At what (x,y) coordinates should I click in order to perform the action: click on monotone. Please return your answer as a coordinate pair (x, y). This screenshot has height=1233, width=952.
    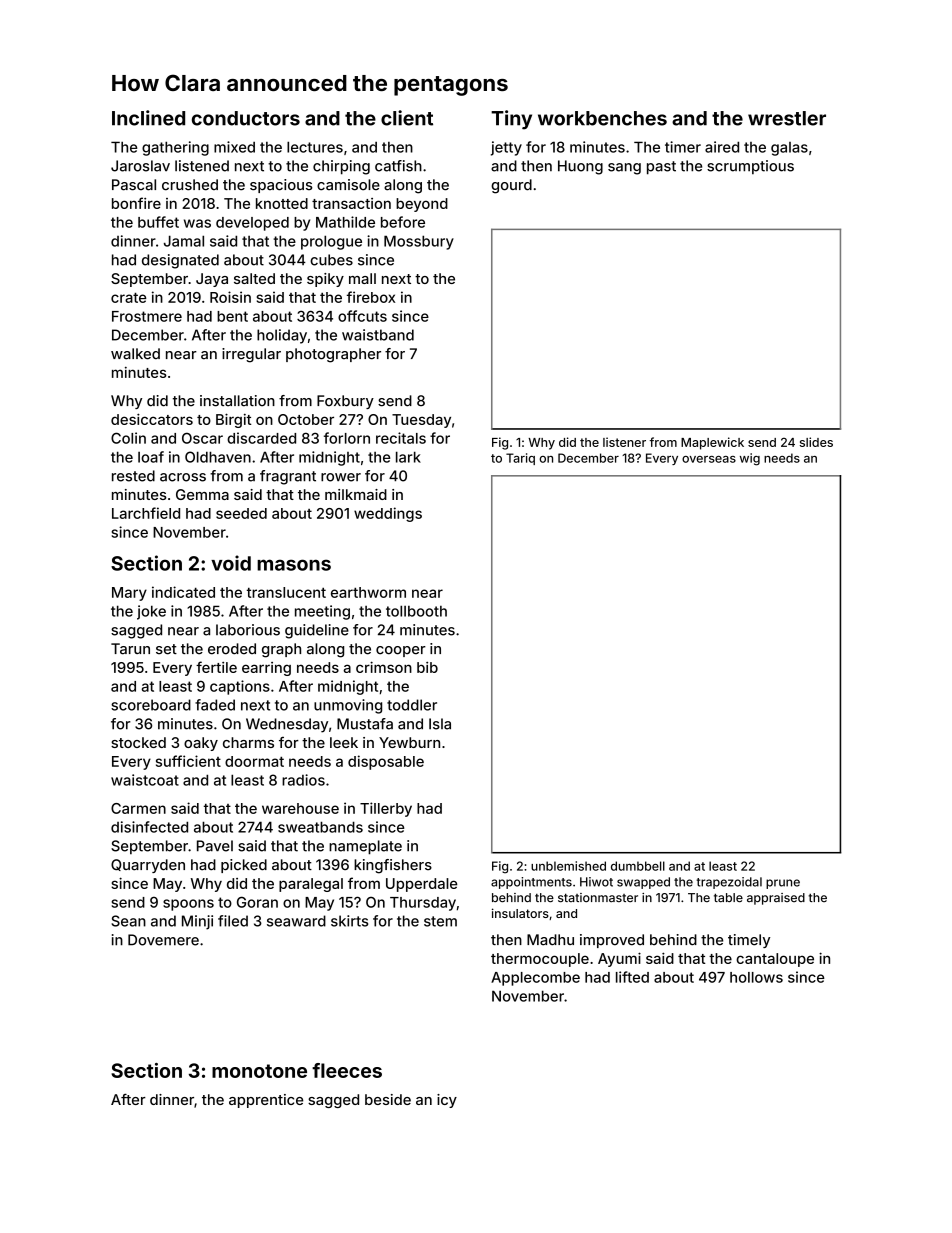
    Looking at the image, I should click on (259, 1071).
